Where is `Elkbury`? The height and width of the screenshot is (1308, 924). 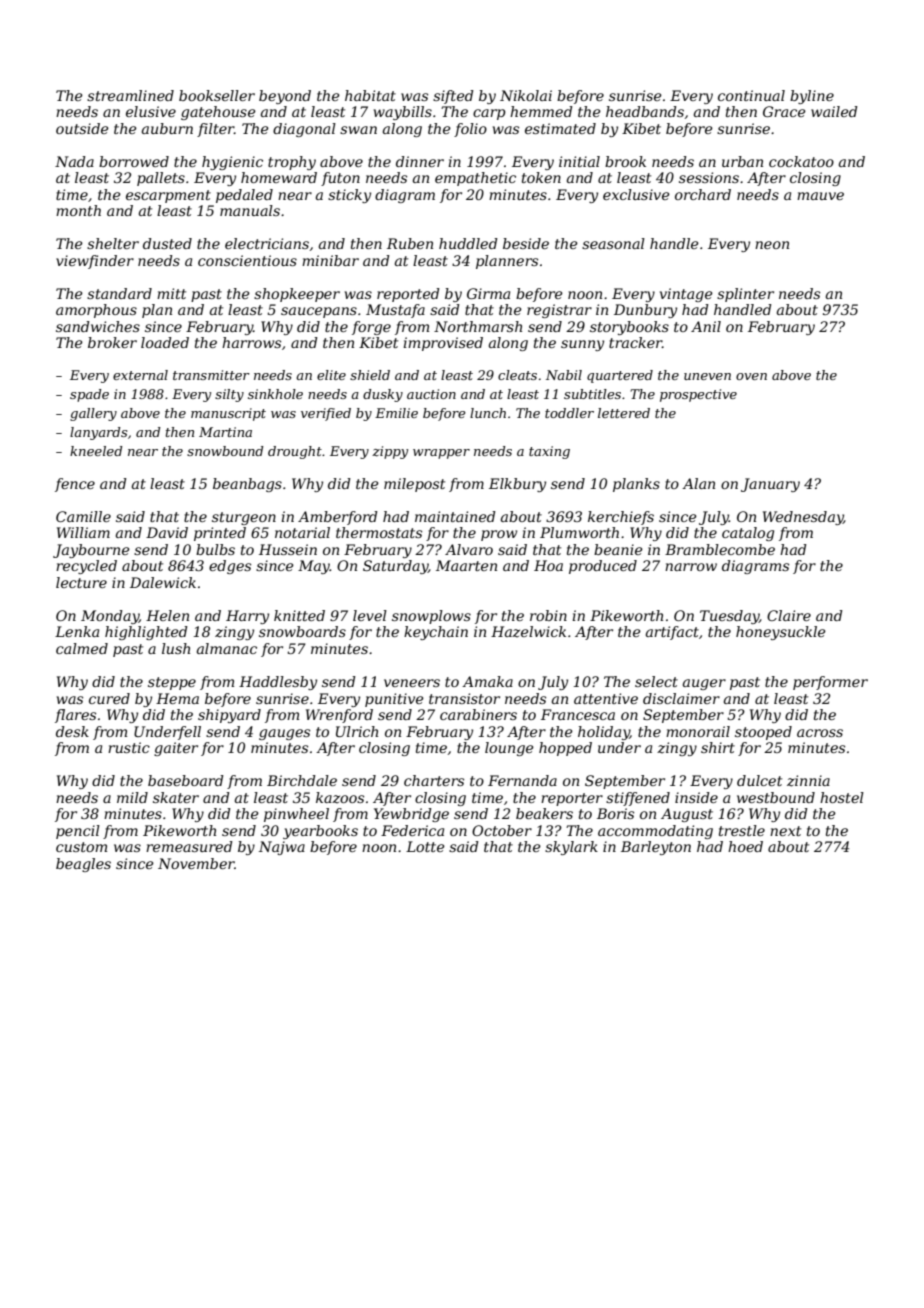
Elkbury is located at coordinates (517, 485).
